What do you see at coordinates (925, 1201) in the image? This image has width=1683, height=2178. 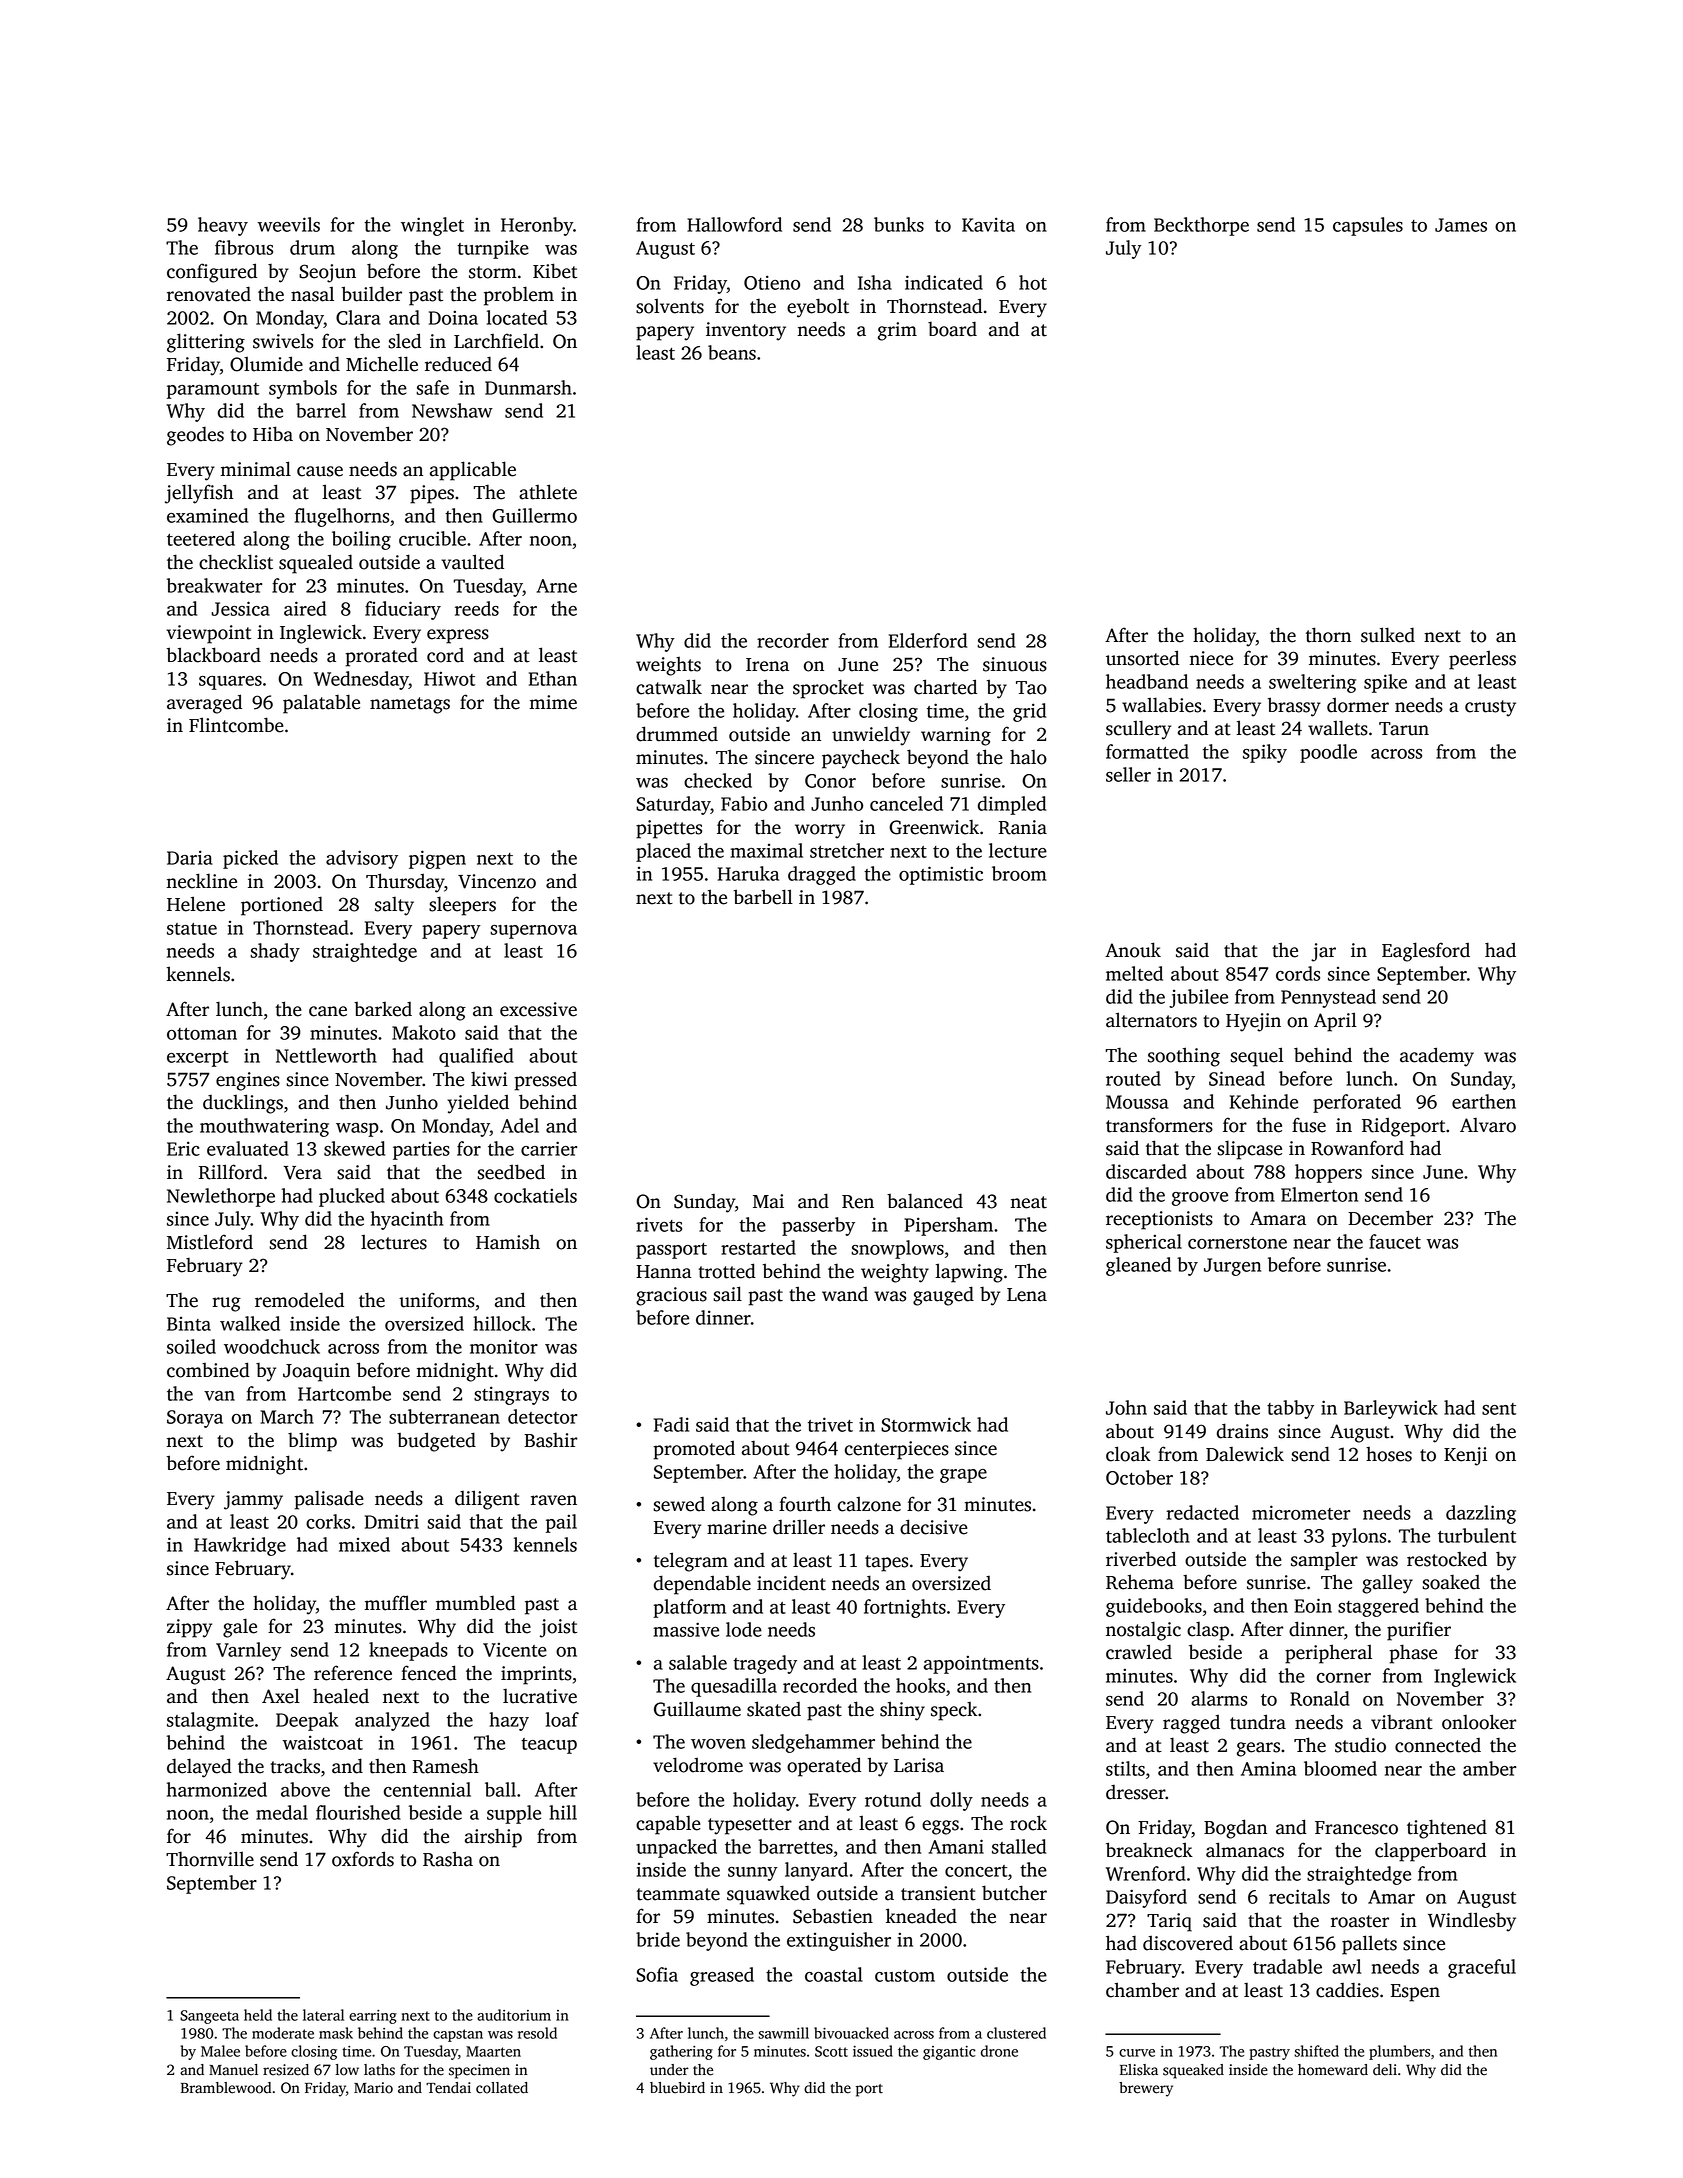 I see `balanced` at bounding box center [925, 1201].
